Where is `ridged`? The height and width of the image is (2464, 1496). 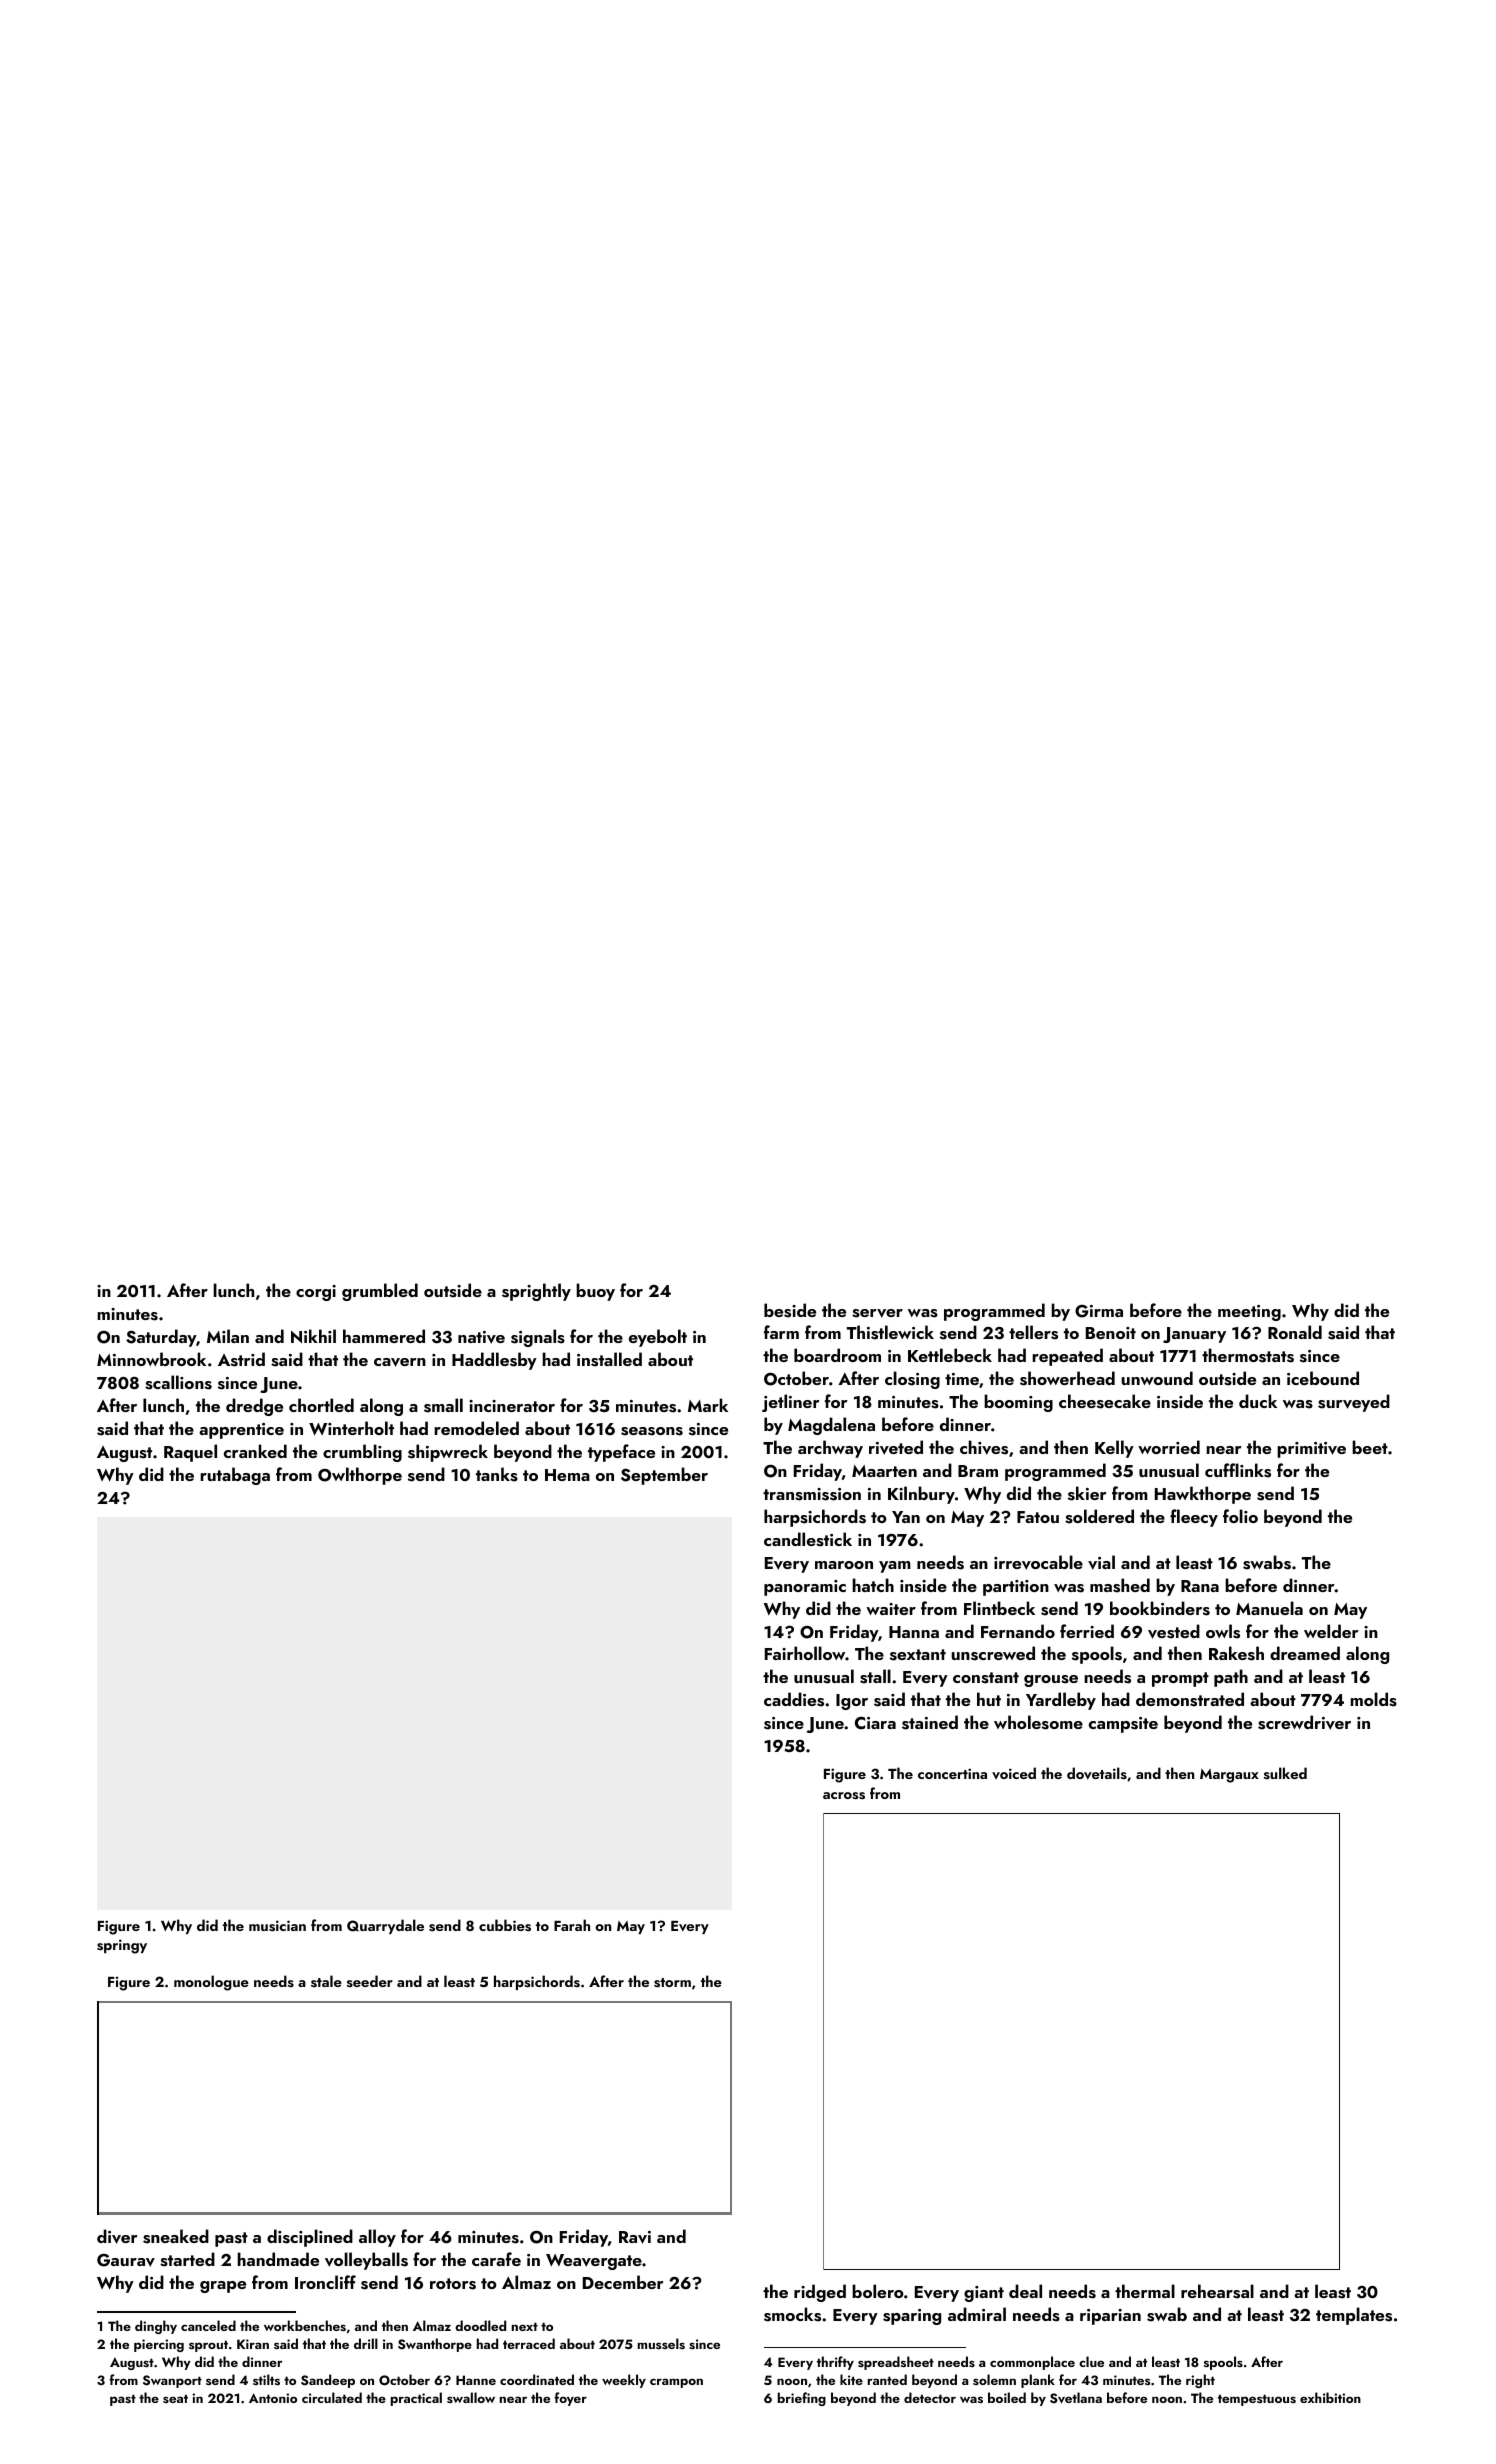 ridged is located at coordinates (820, 2293).
